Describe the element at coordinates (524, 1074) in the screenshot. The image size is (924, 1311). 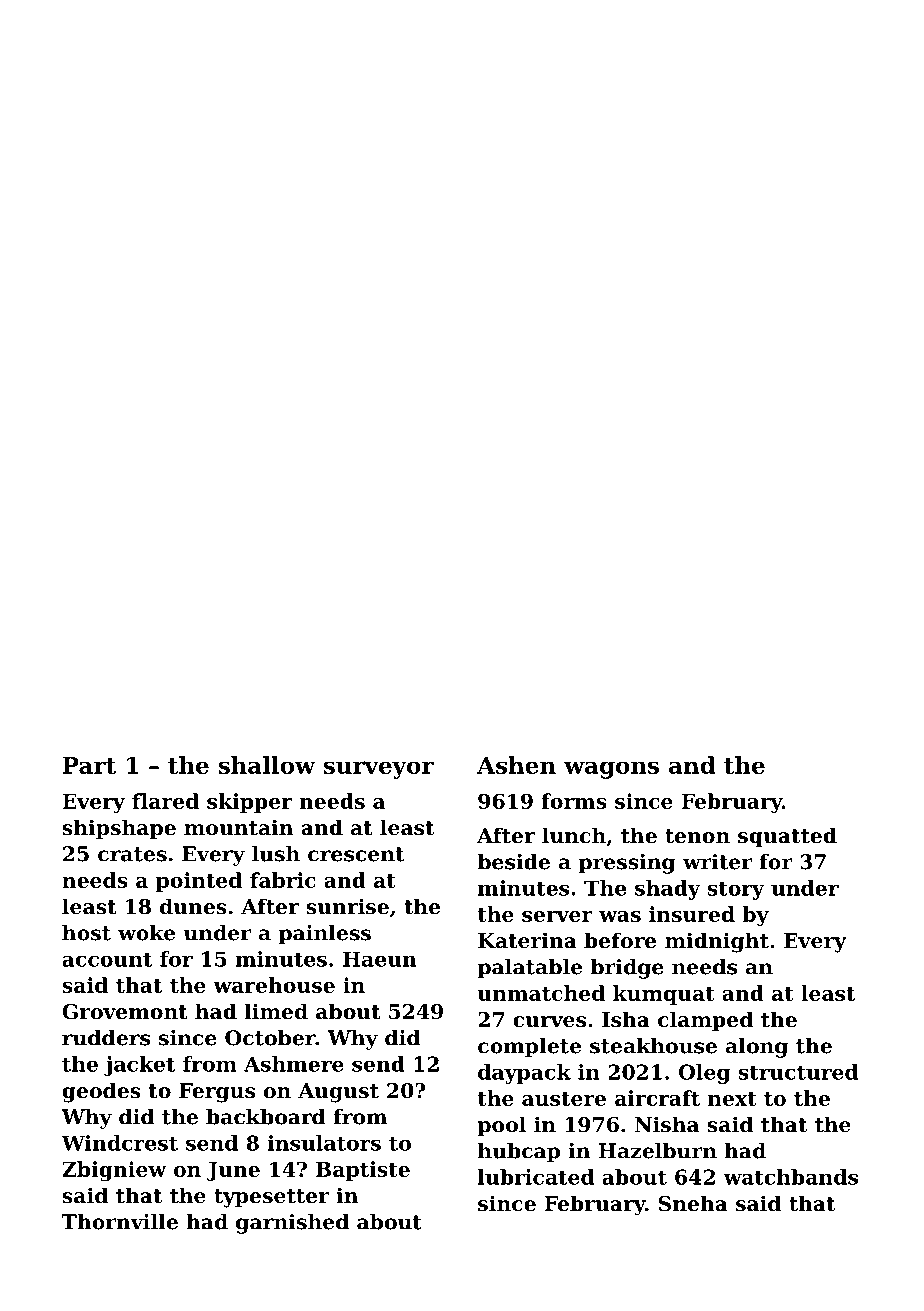
I see `daypack` at that location.
